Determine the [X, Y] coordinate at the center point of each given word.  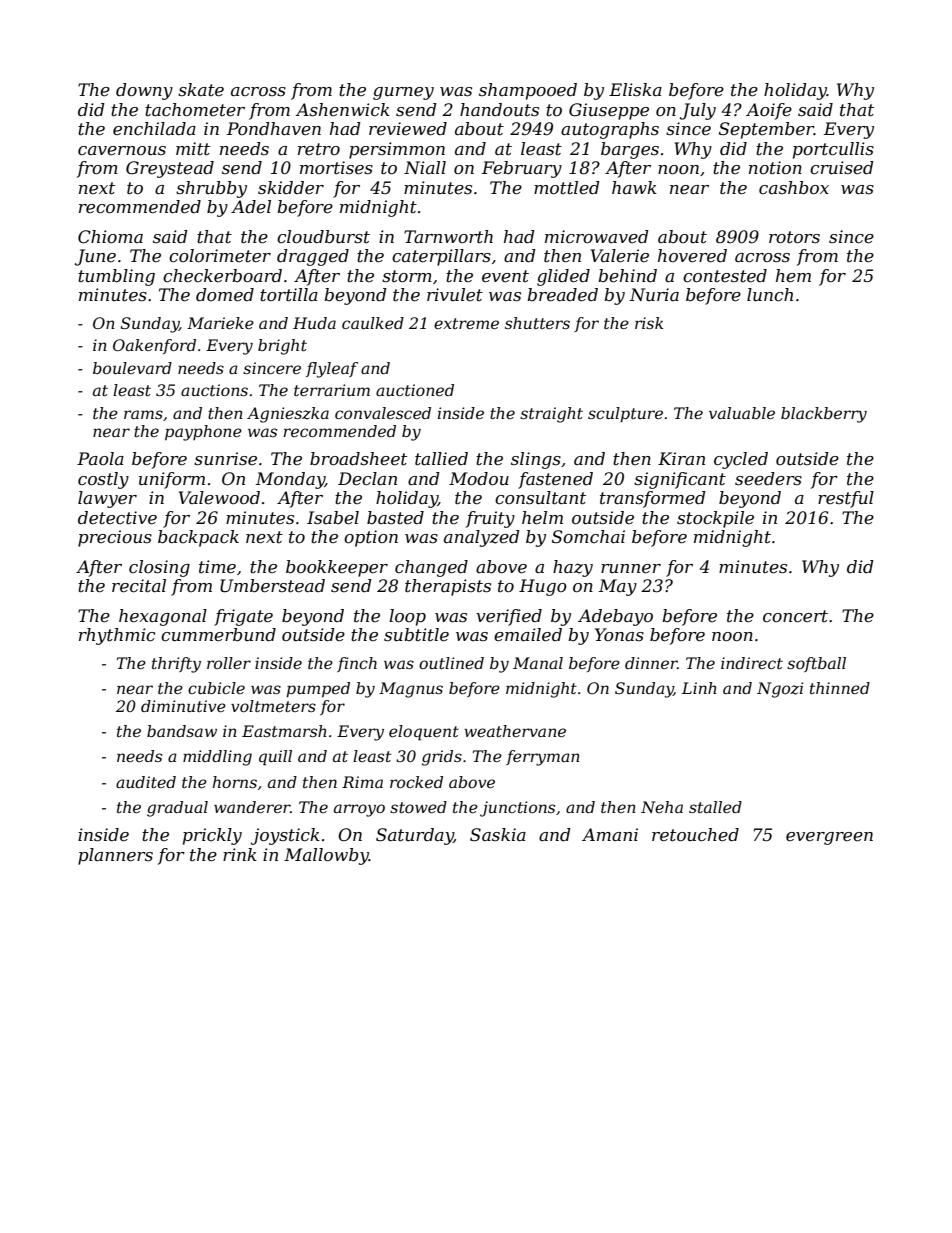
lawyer [107, 499]
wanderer [252, 807]
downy [144, 91]
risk [649, 323]
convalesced [383, 413]
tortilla [289, 295]
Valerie [620, 256]
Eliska [635, 90]
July [698, 111]
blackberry [824, 415]
